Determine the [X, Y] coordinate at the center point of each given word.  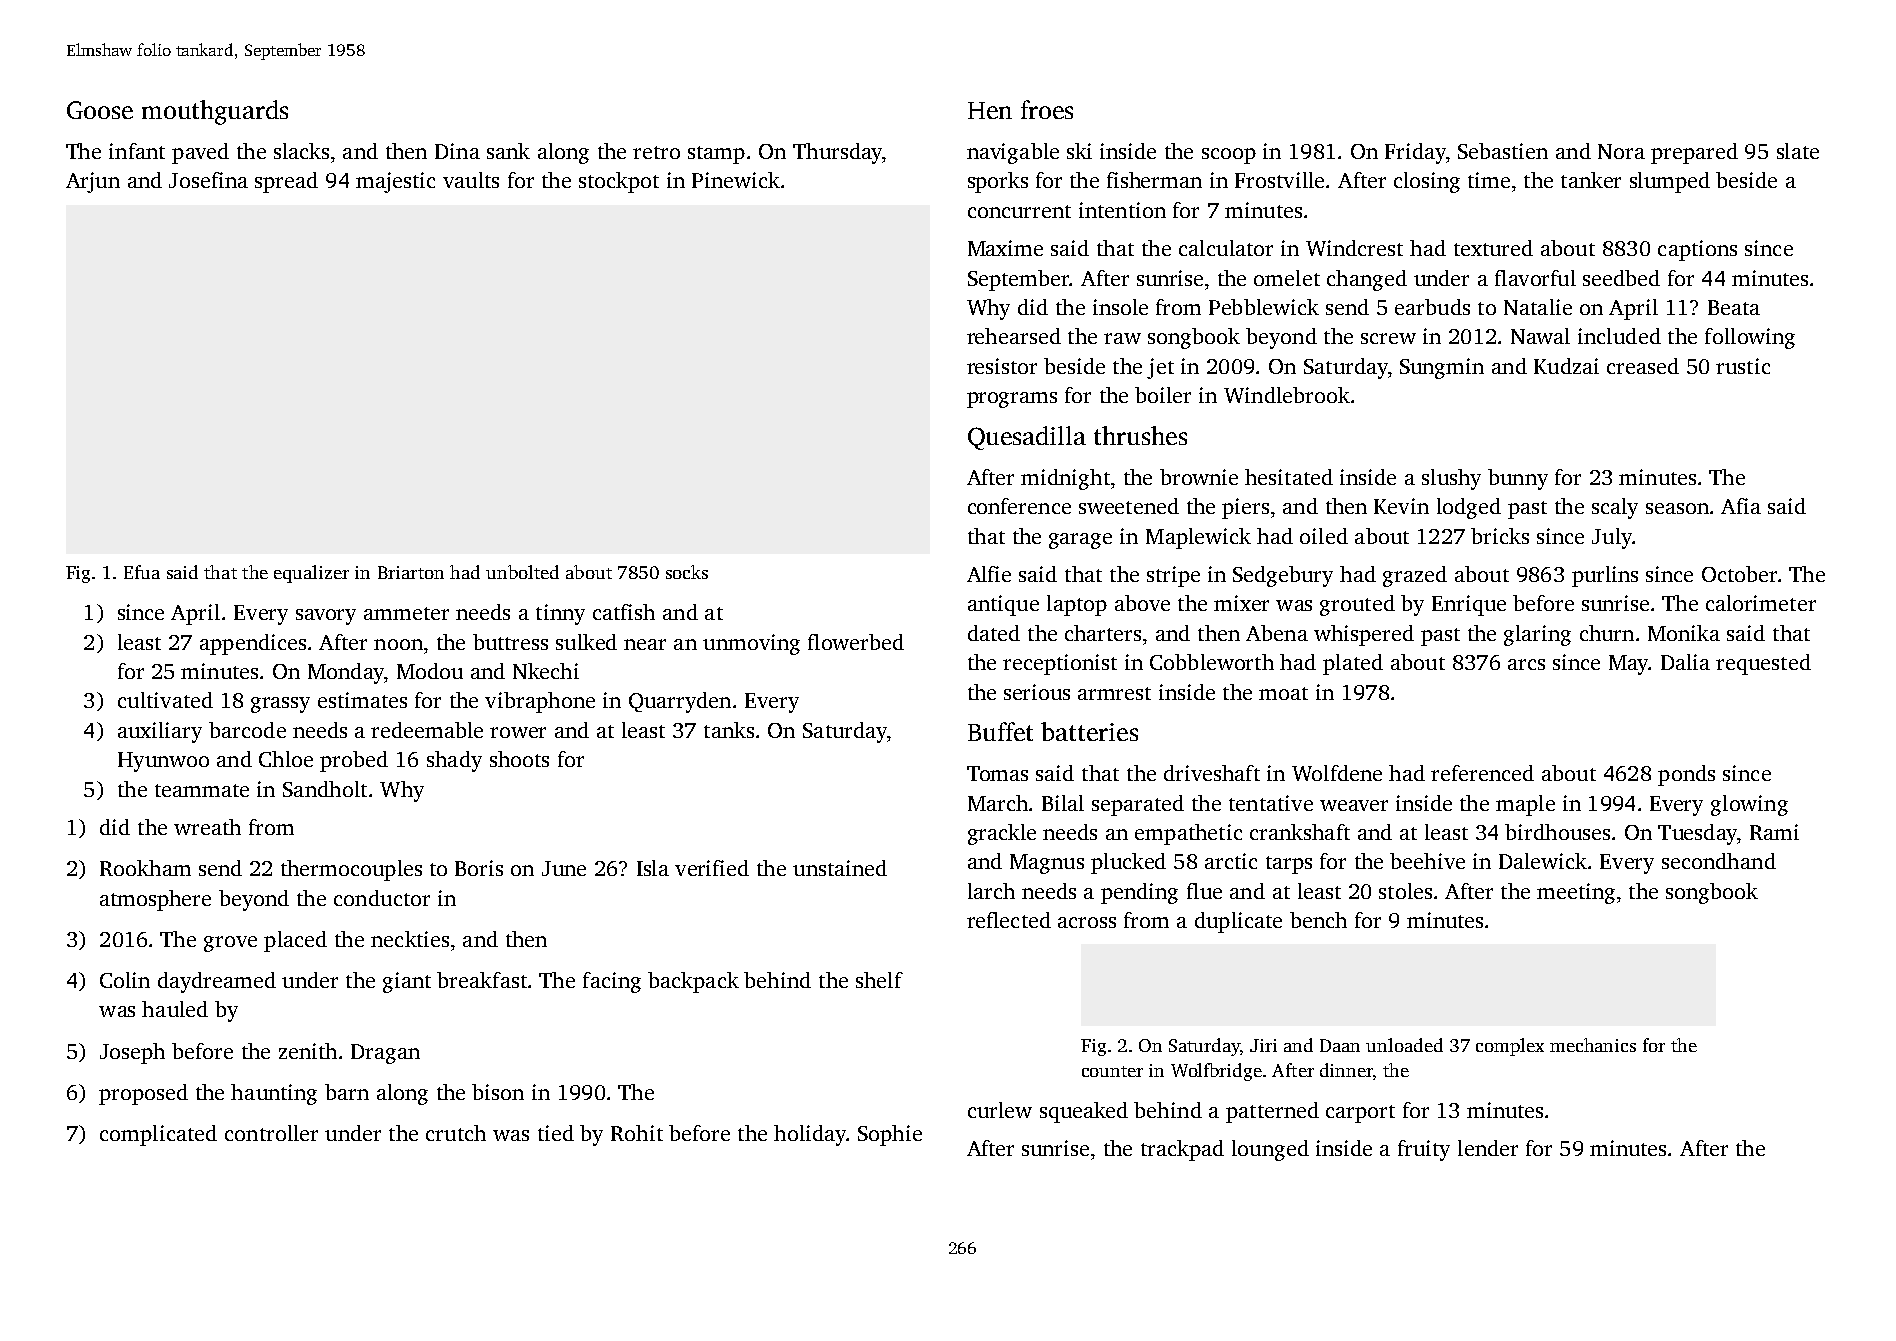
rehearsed [1014, 336]
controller [271, 1133]
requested [1763, 664]
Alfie [989, 574]
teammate [202, 790]
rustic [1743, 366]
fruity [1424, 1150]
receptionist [1060, 664]
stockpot [619, 182]
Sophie [890, 1135]
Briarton [411, 572]
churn [1607, 633]
